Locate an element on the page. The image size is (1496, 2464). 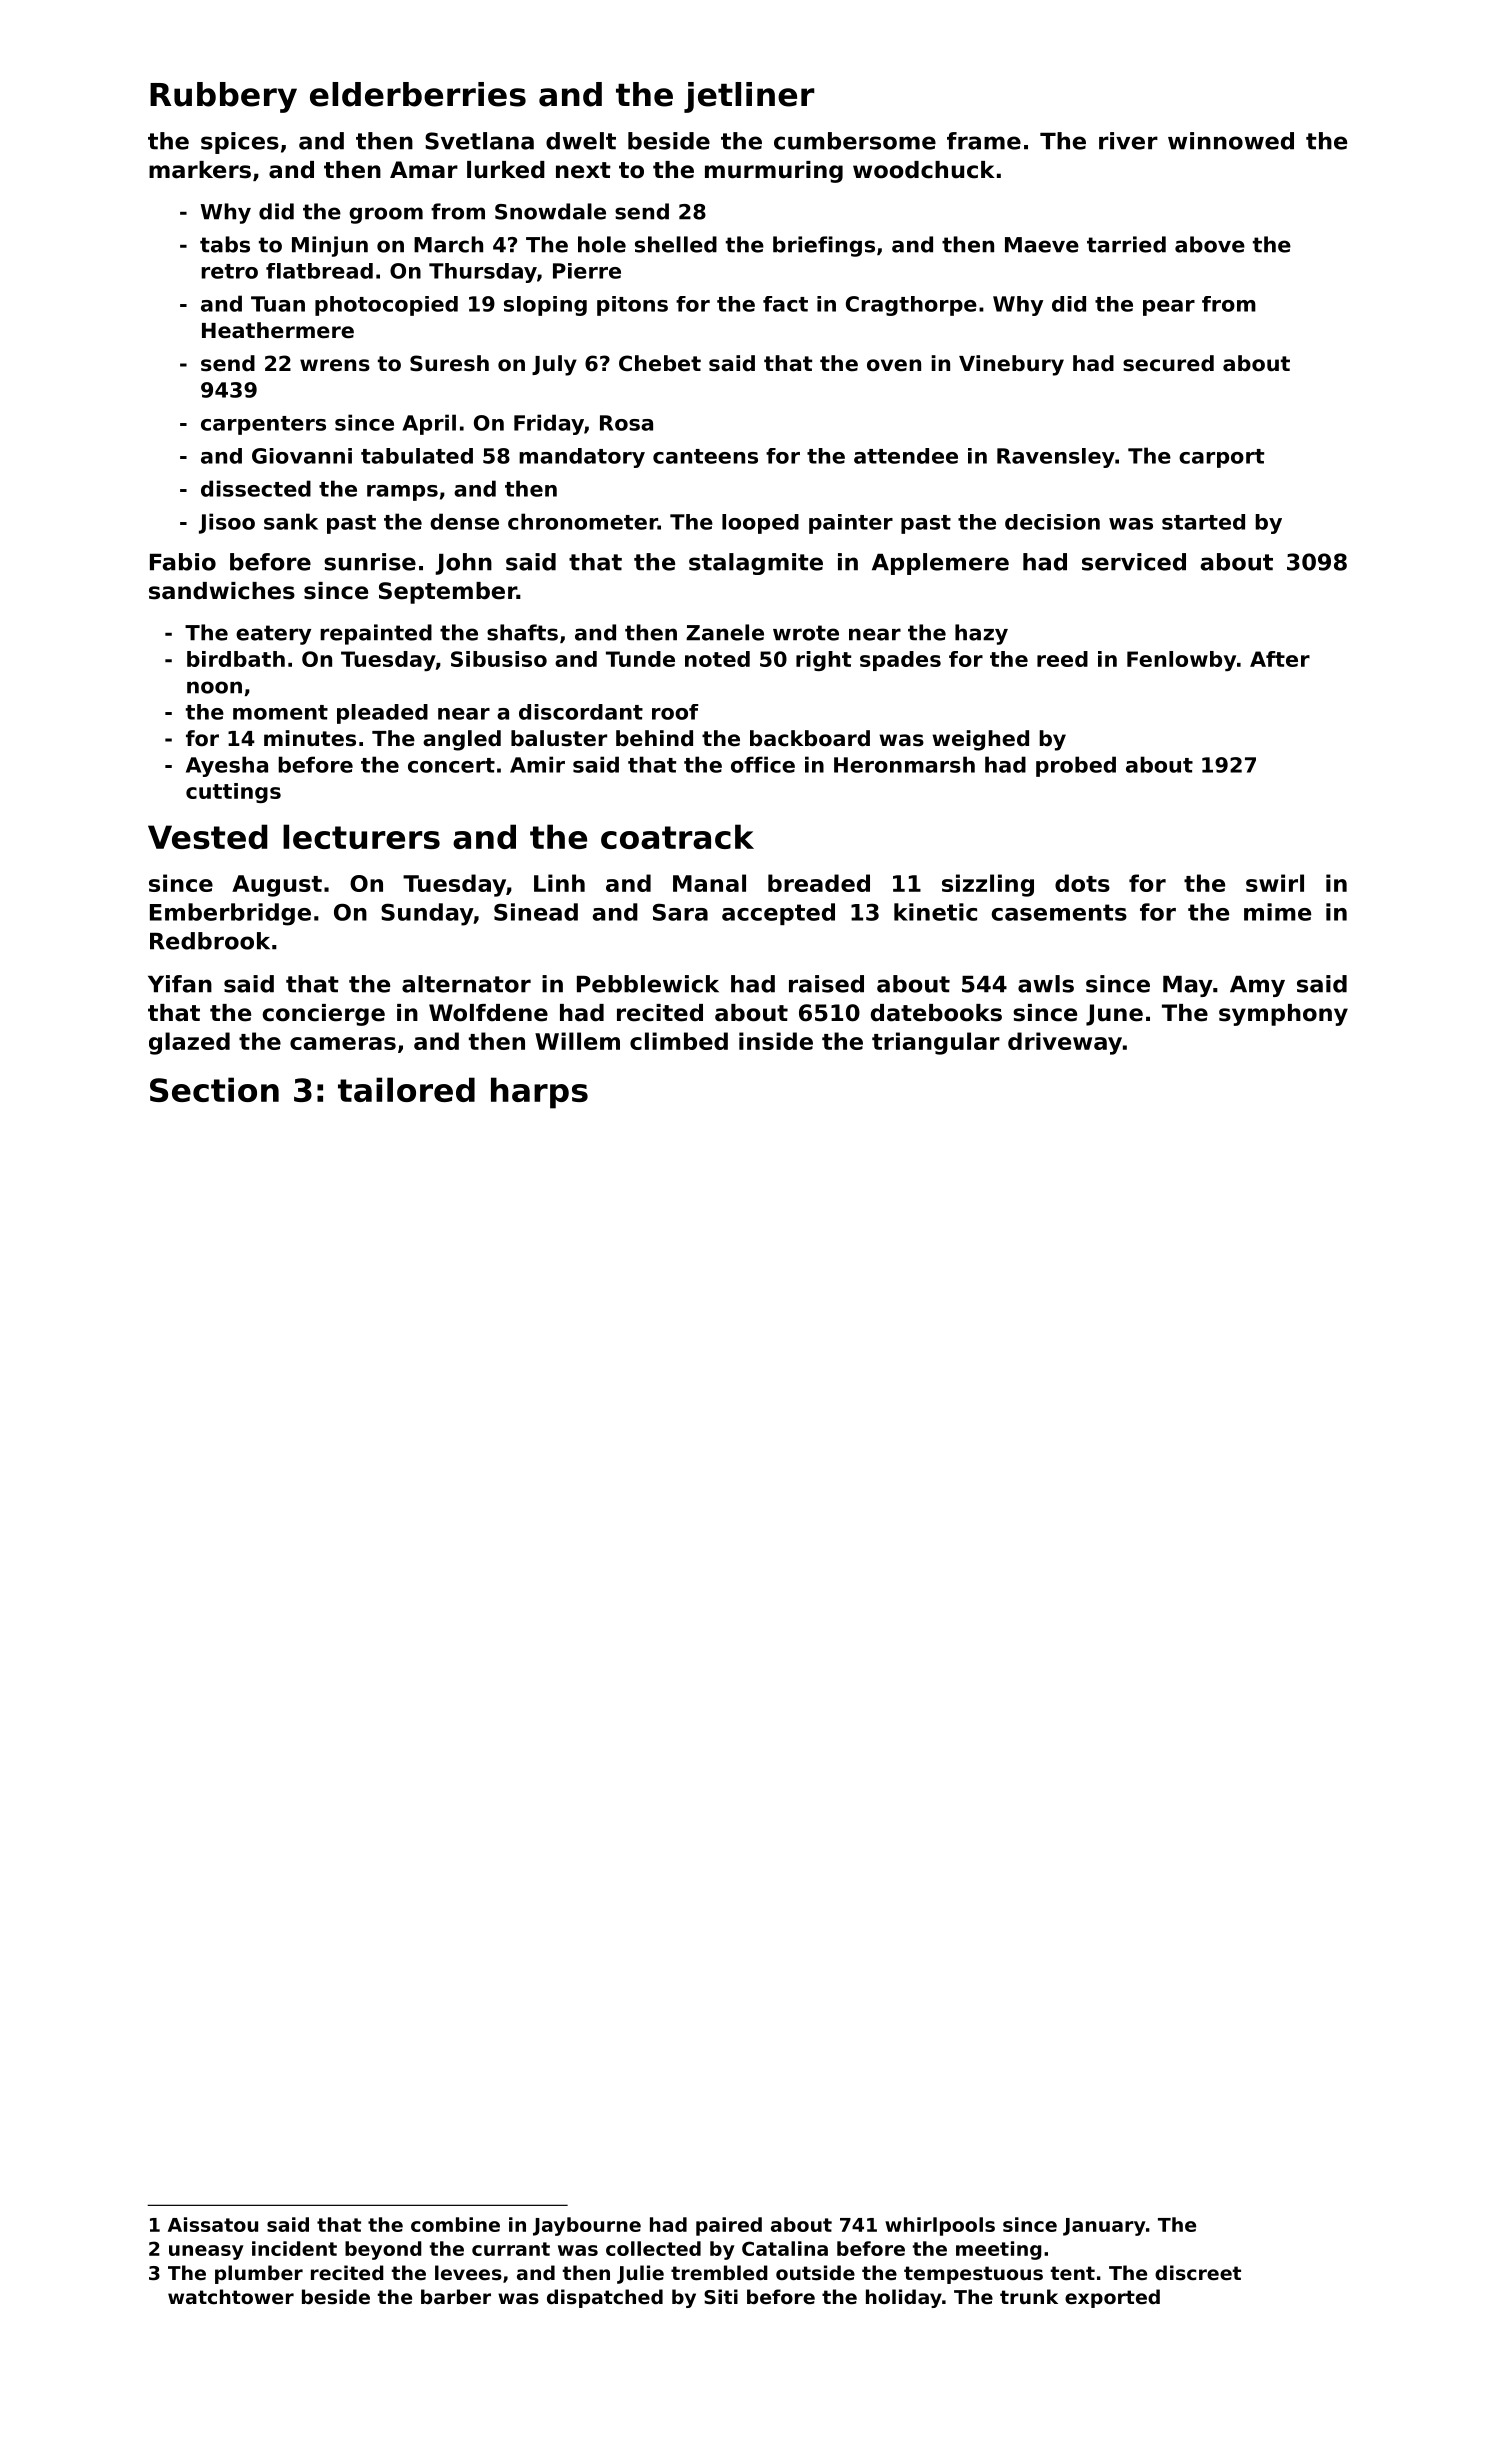
January is located at coordinates (1104, 2227).
